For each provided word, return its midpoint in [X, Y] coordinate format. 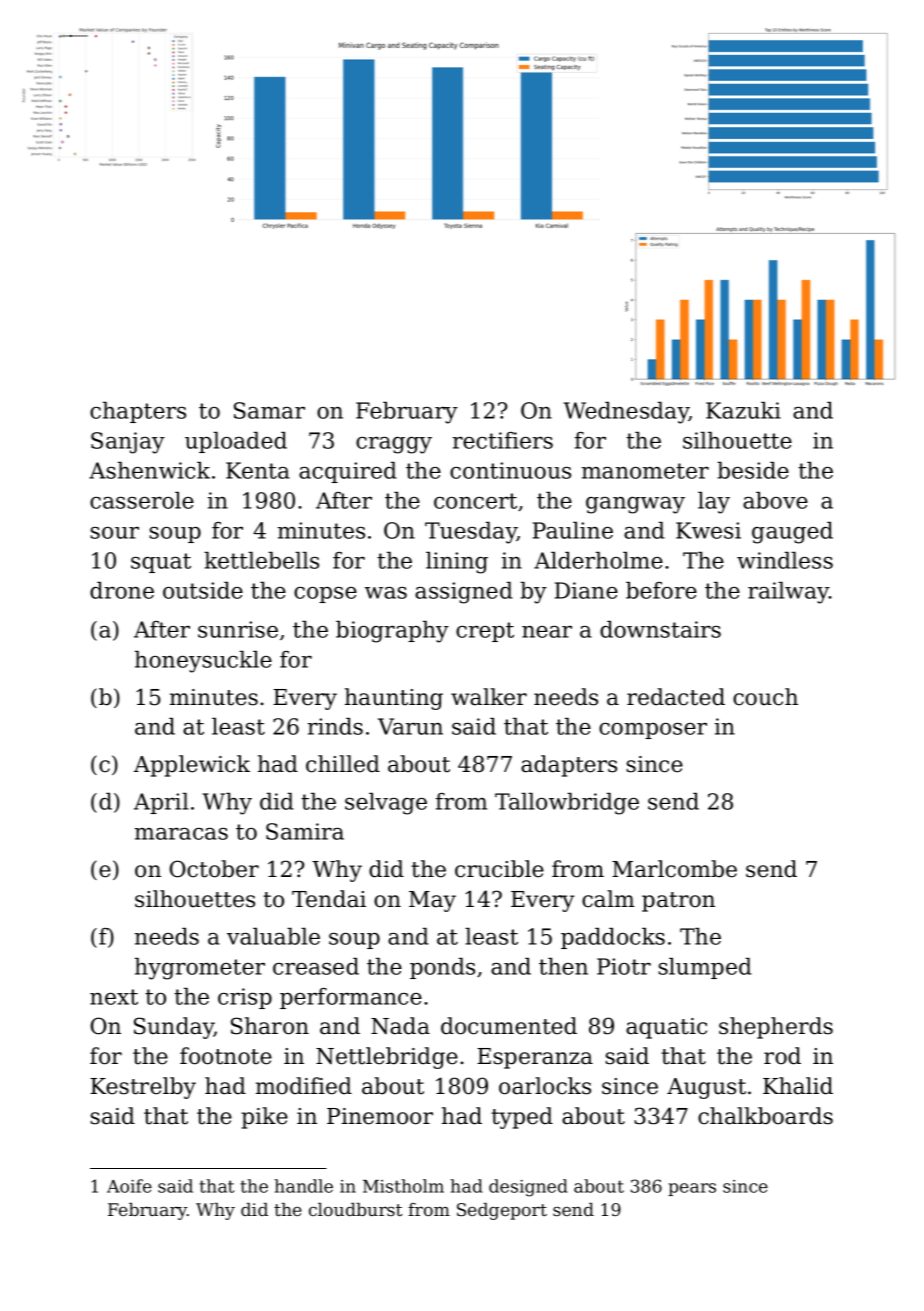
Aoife [129, 1186]
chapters [138, 412]
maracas [181, 834]
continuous [510, 470]
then [563, 966]
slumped [705, 968]
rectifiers [503, 440]
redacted [676, 697]
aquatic [666, 1028]
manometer [645, 471]
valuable [273, 936]
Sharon [270, 1026]
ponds [442, 968]
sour [114, 533]
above [775, 500]
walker [489, 697]
